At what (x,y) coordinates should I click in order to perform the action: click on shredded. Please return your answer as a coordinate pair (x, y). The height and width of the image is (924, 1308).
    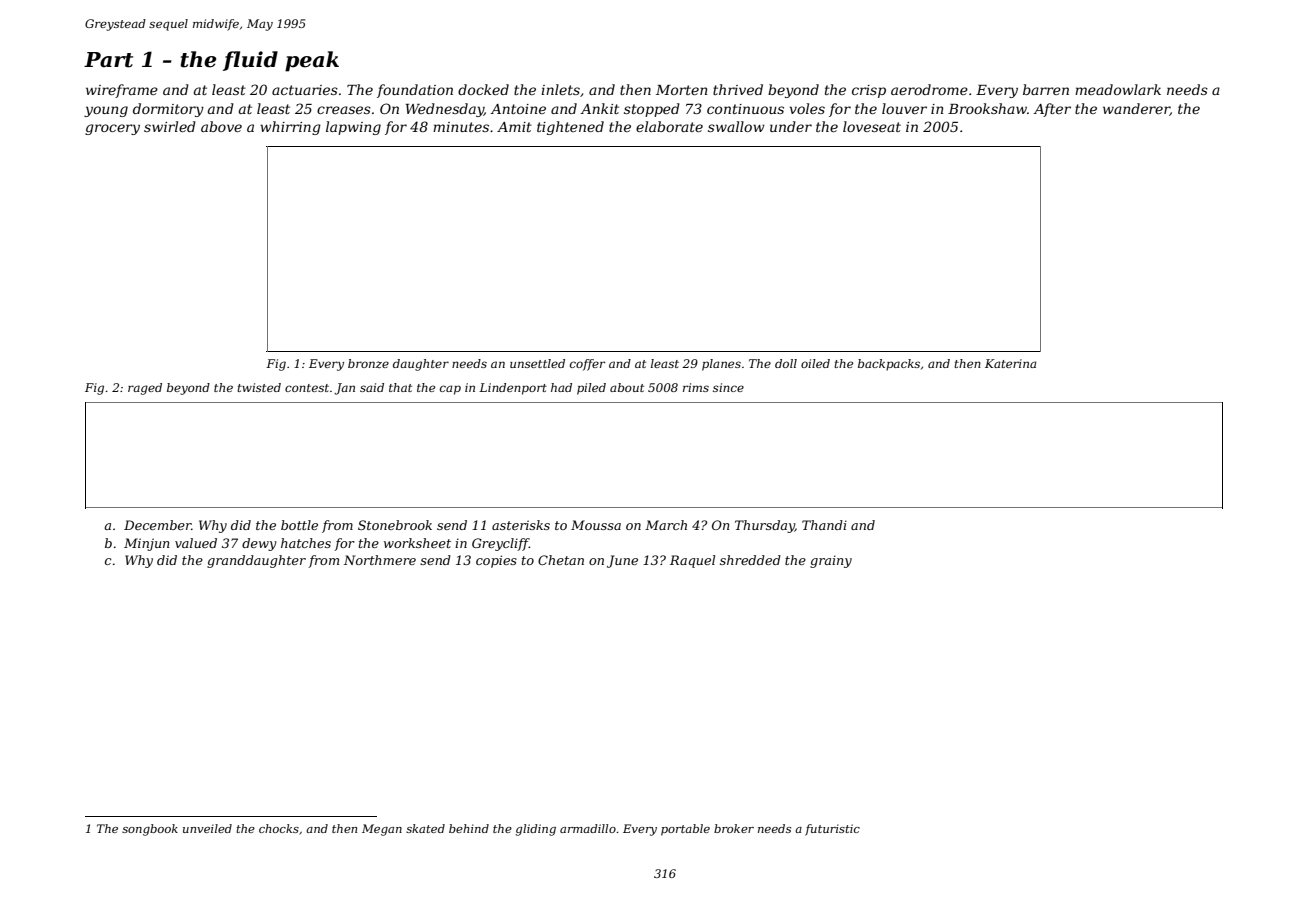
    Looking at the image, I should click on (750, 560).
